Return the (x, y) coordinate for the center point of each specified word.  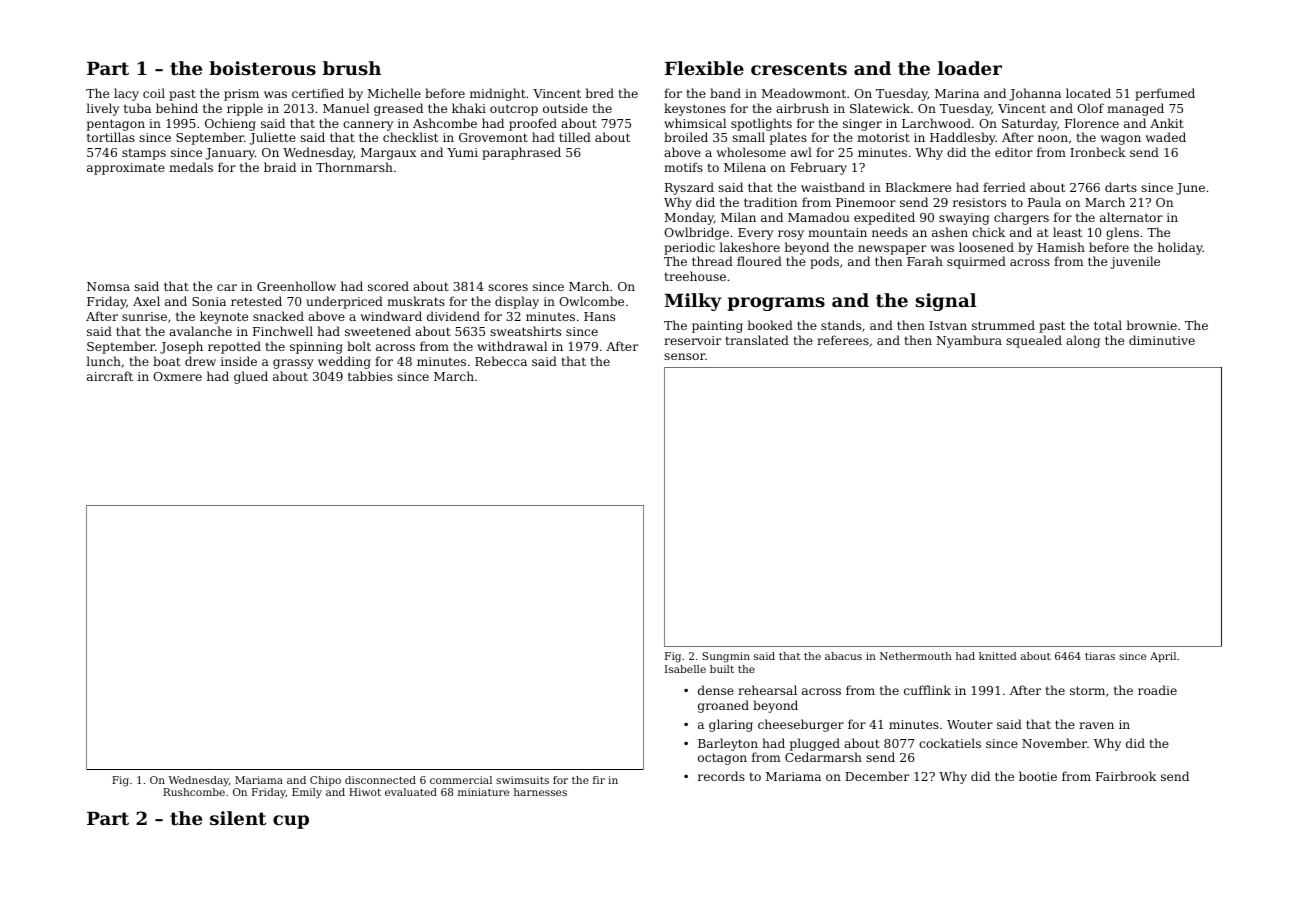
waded (1166, 137)
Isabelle (685, 669)
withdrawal (512, 346)
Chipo (325, 781)
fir (599, 780)
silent (238, 818)
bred (599, 93)
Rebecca (501, 361)
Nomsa (108, 286)
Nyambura (969, 341)
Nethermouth (916, 656)
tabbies (370, 376)
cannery (368, 126)
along (1083, 341)
